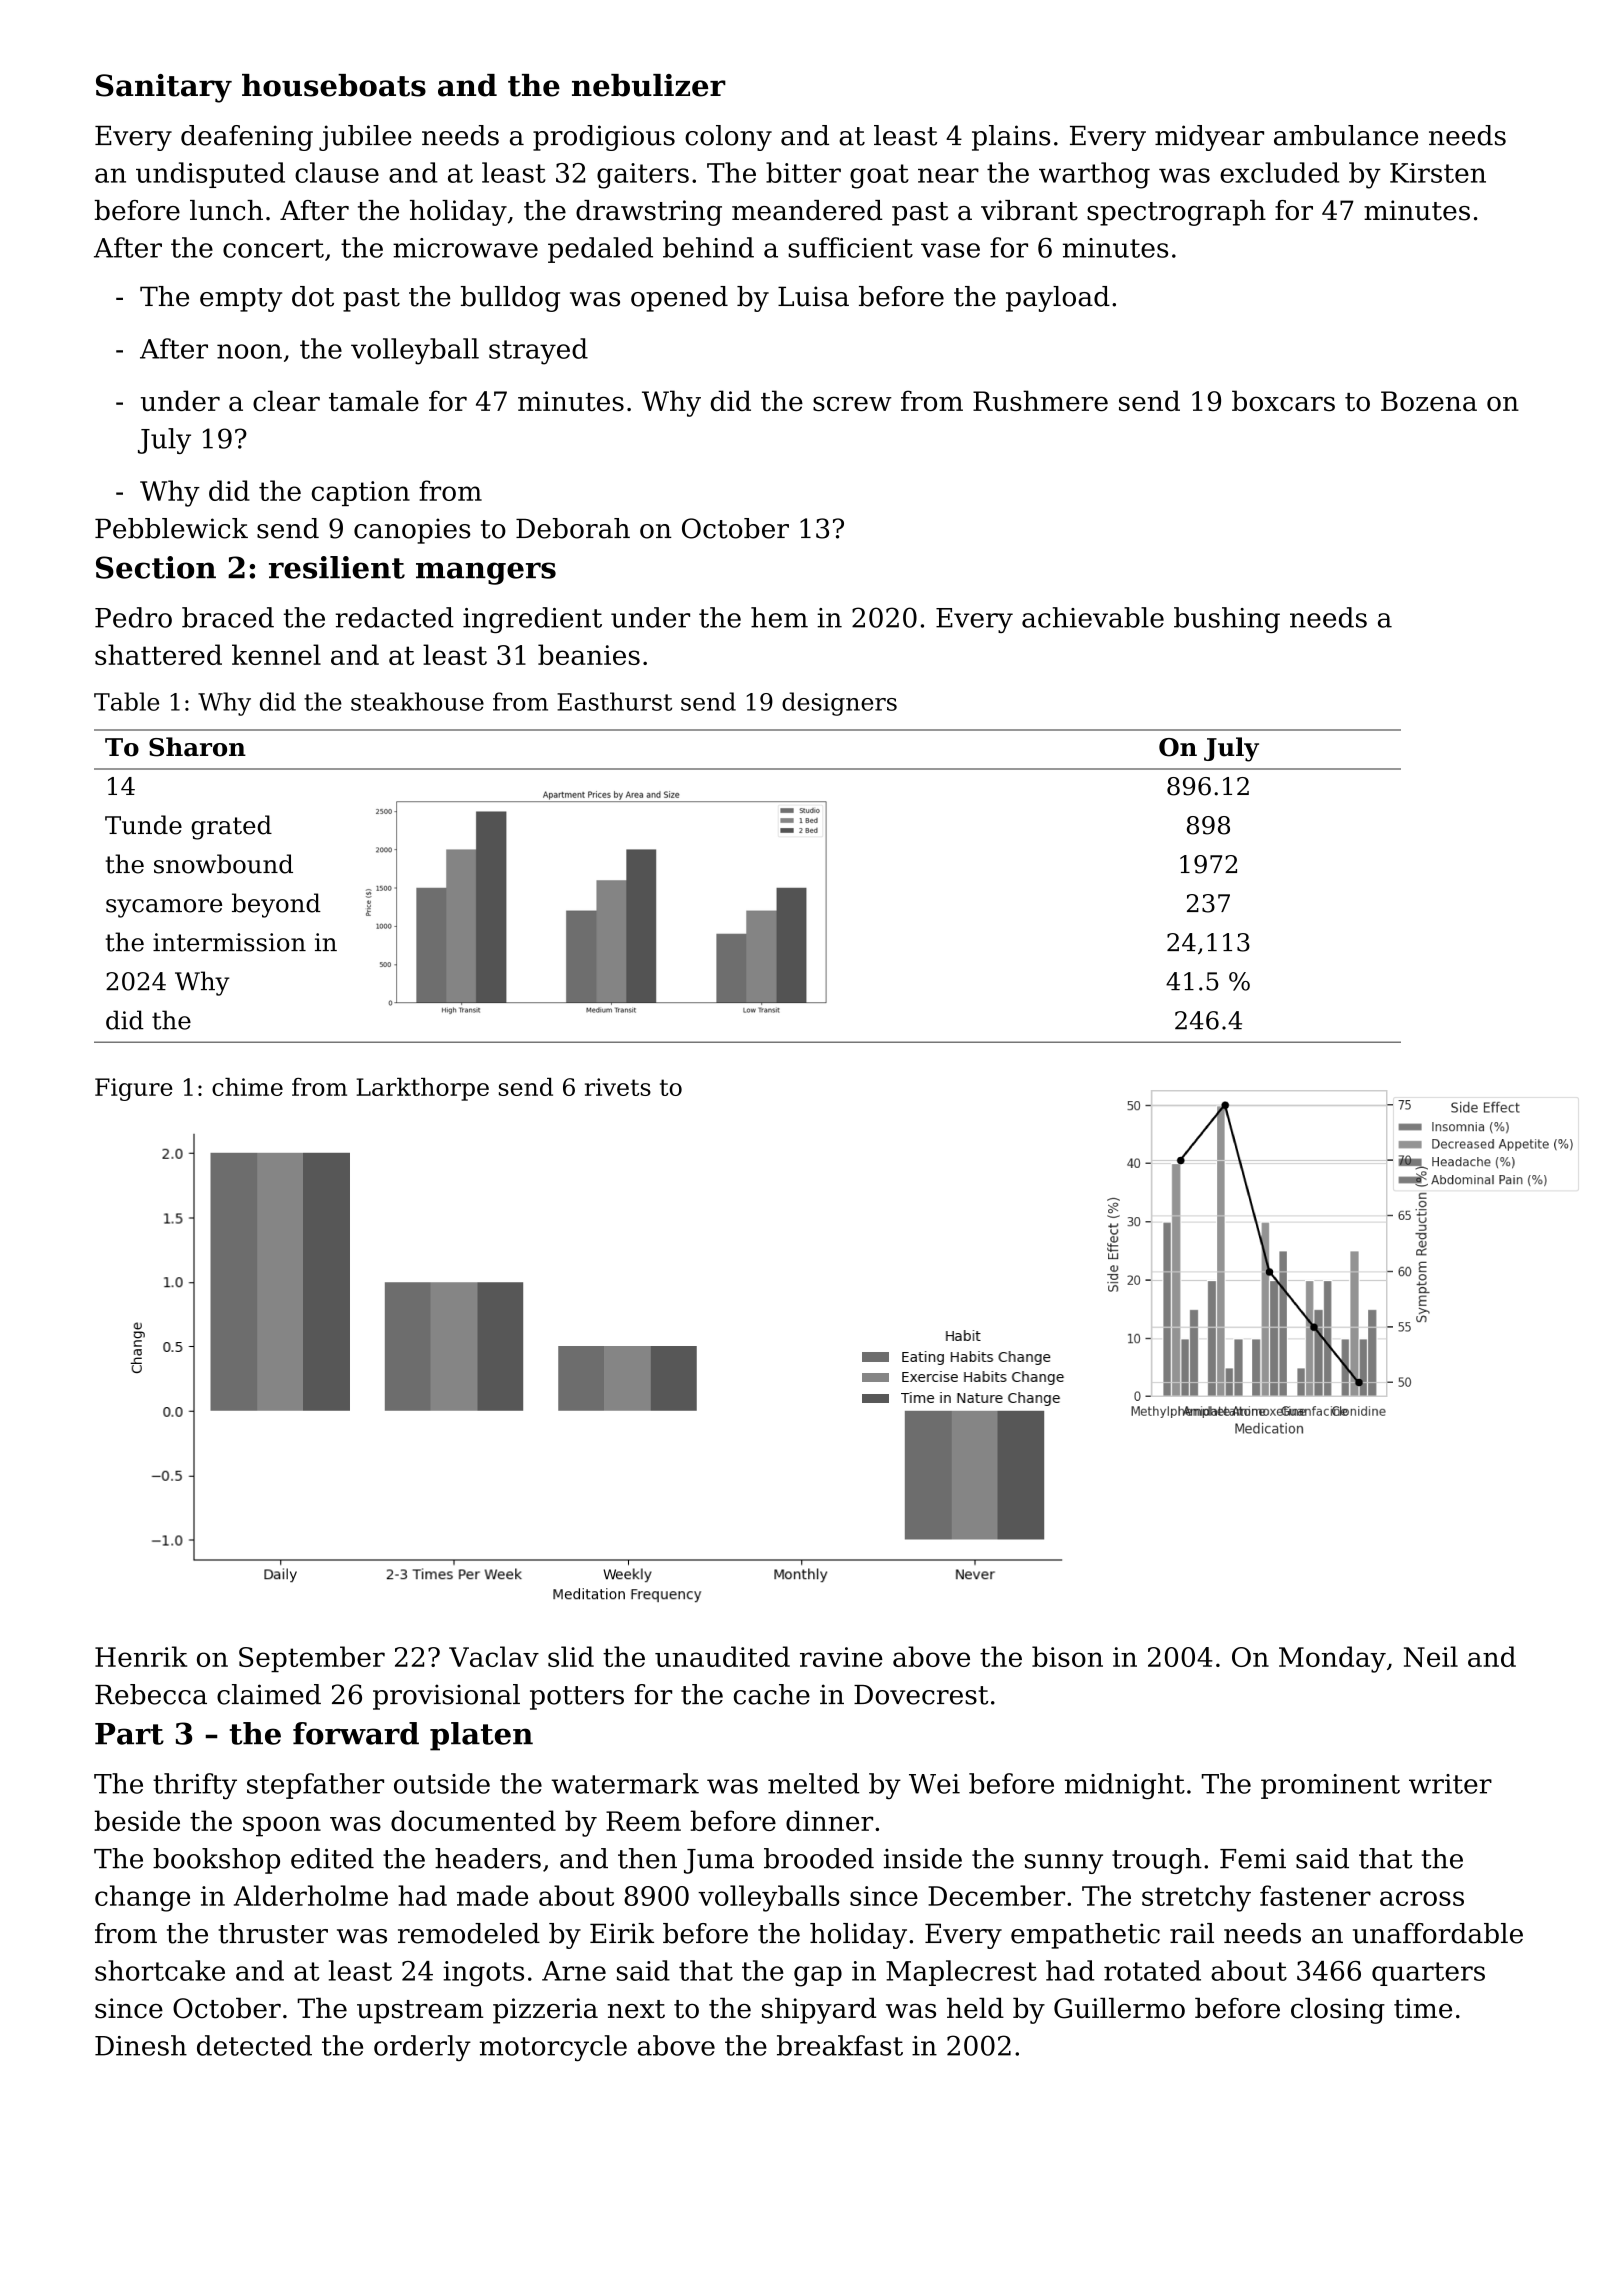  I want to click on Vaclav, so click(494, 1656).
